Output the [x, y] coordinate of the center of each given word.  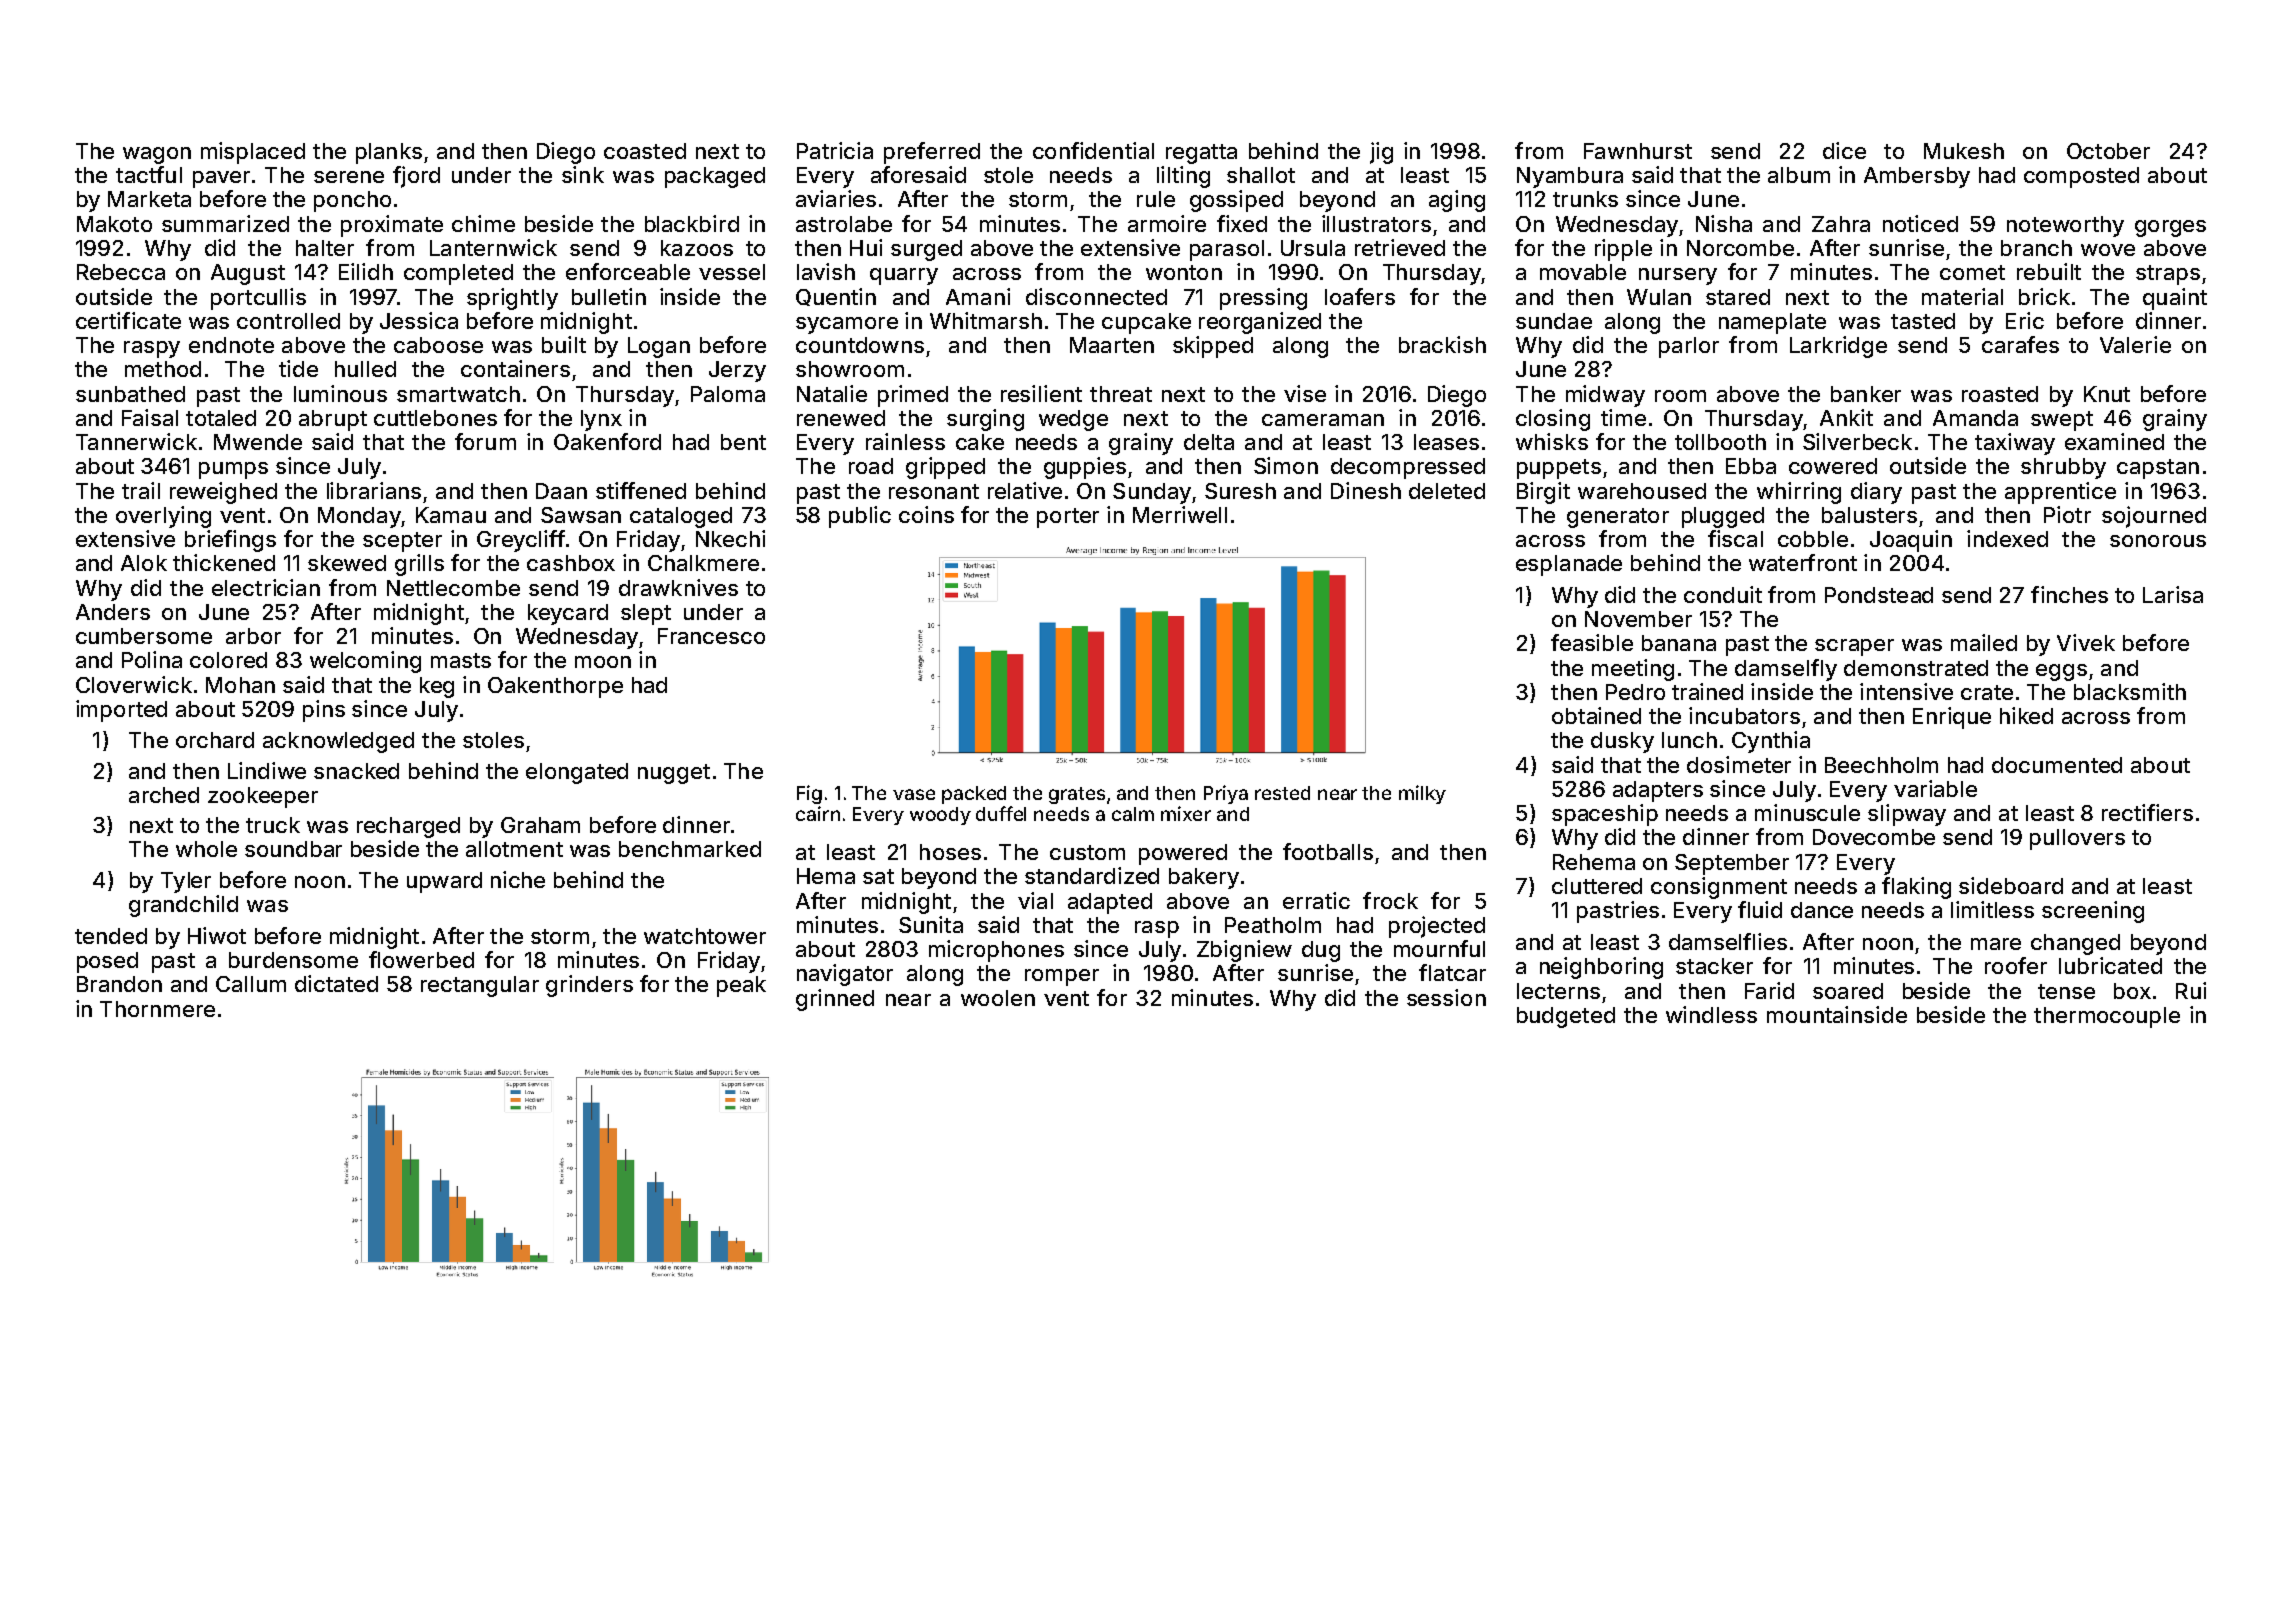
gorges [2170, 228]
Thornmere [157, 1009]
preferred [932, 153]
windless [1711, 1014]
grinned [835, 1000]
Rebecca [121, 272]
